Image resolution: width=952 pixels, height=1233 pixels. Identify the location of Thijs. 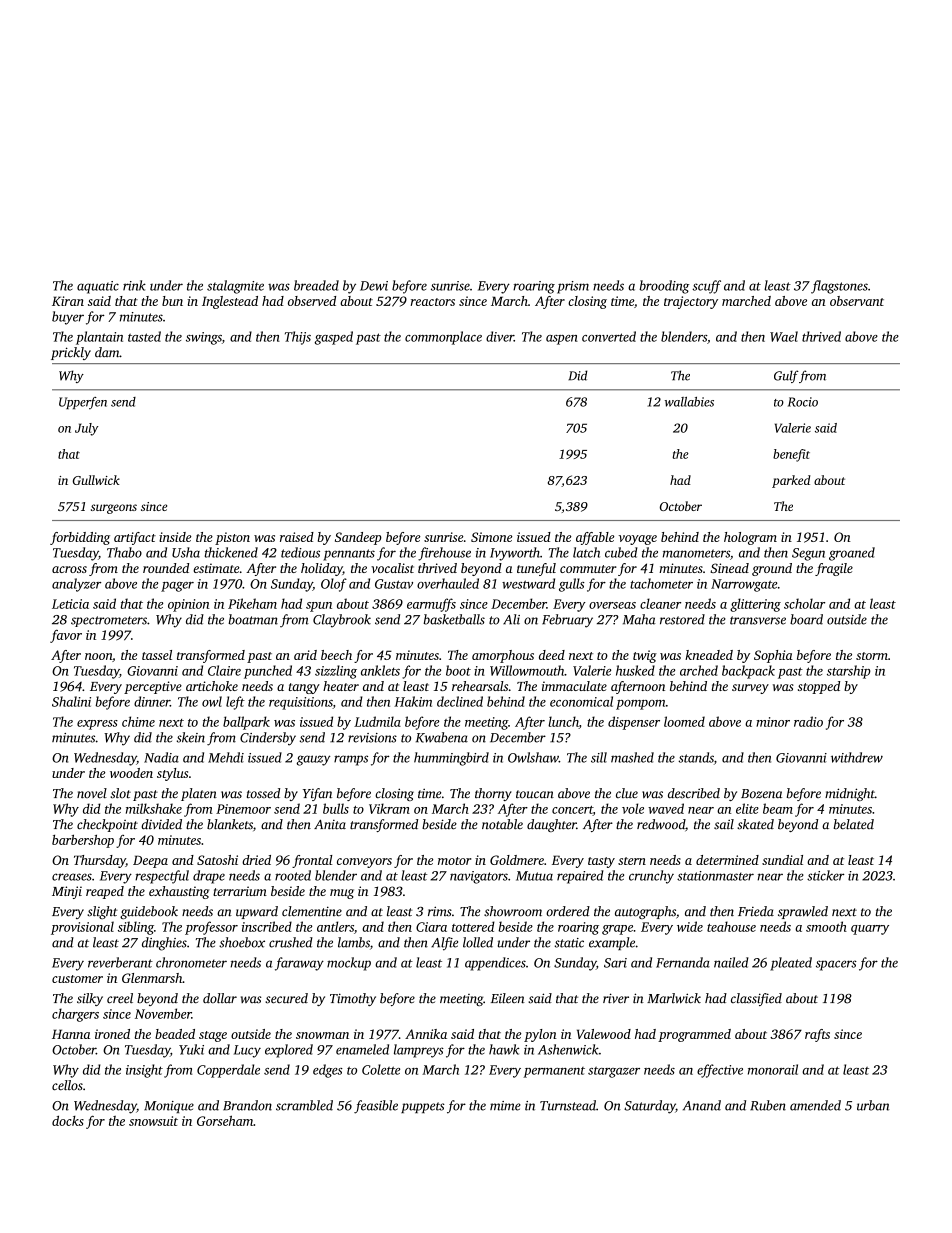
(298, 338).
